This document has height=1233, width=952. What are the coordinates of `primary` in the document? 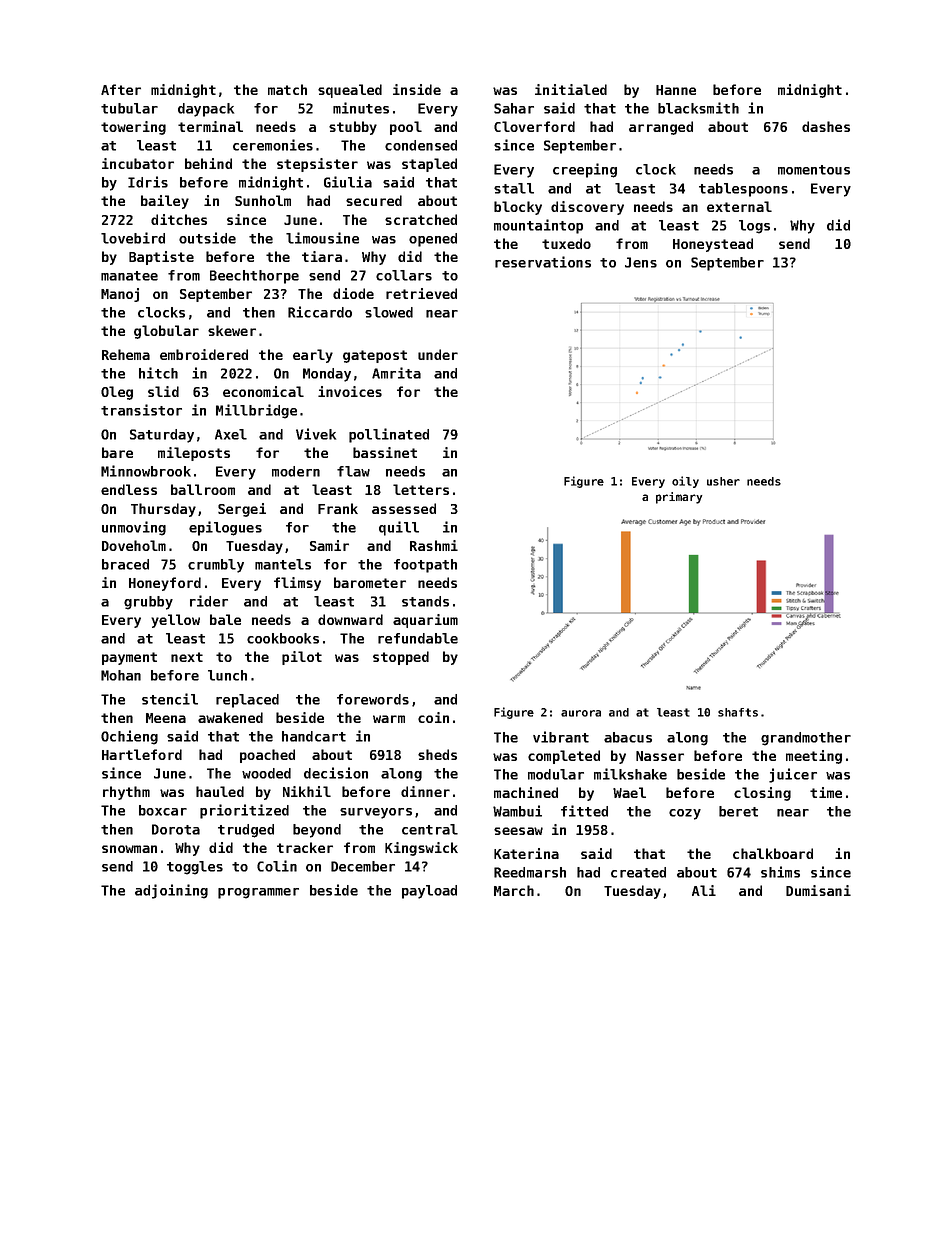 It's located at (679, 498).
